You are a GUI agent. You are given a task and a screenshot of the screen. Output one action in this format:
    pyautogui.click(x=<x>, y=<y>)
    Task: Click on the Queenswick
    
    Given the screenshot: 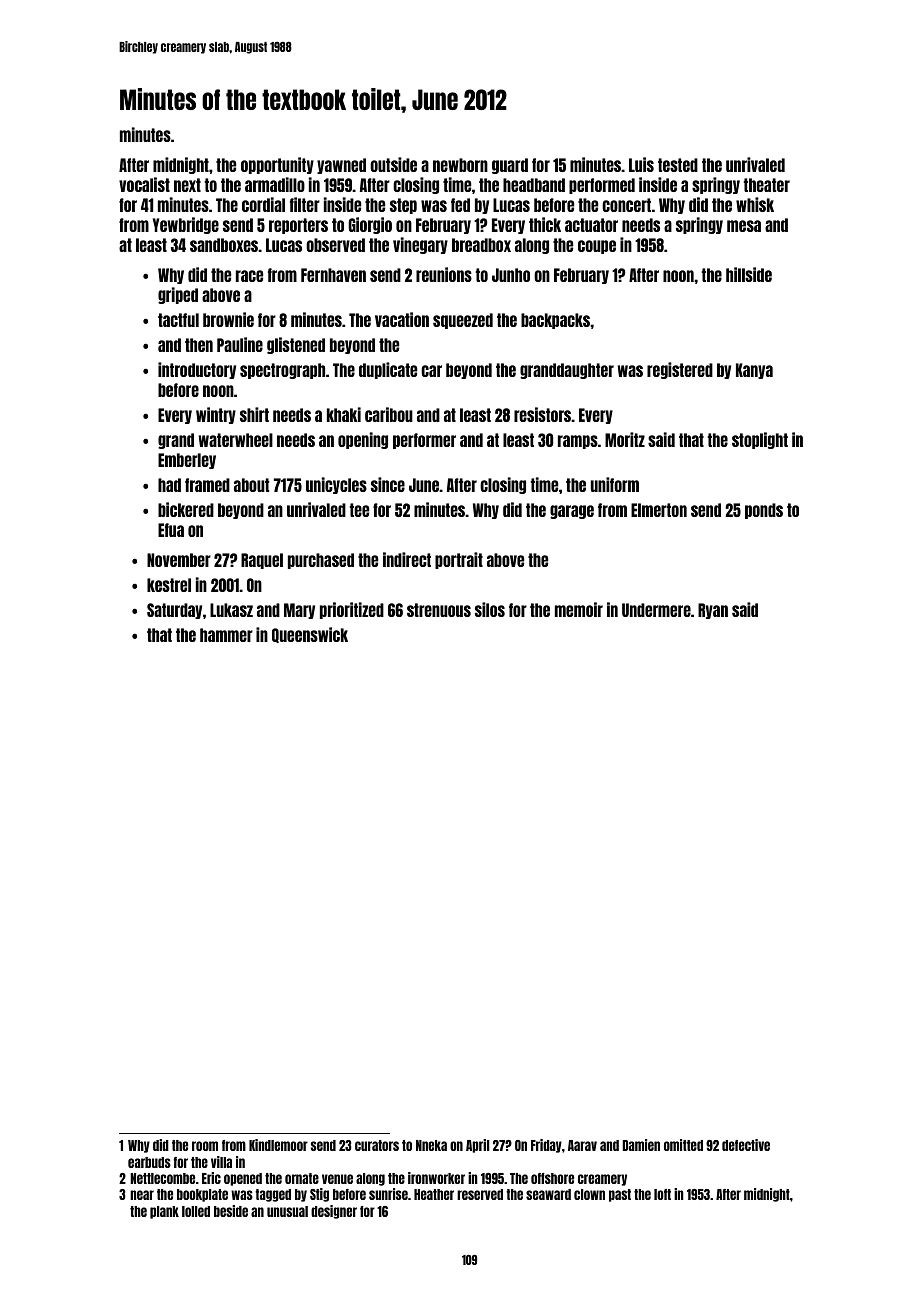 What is the action you would take?
    pyautogui.click(x=310, y=635)
